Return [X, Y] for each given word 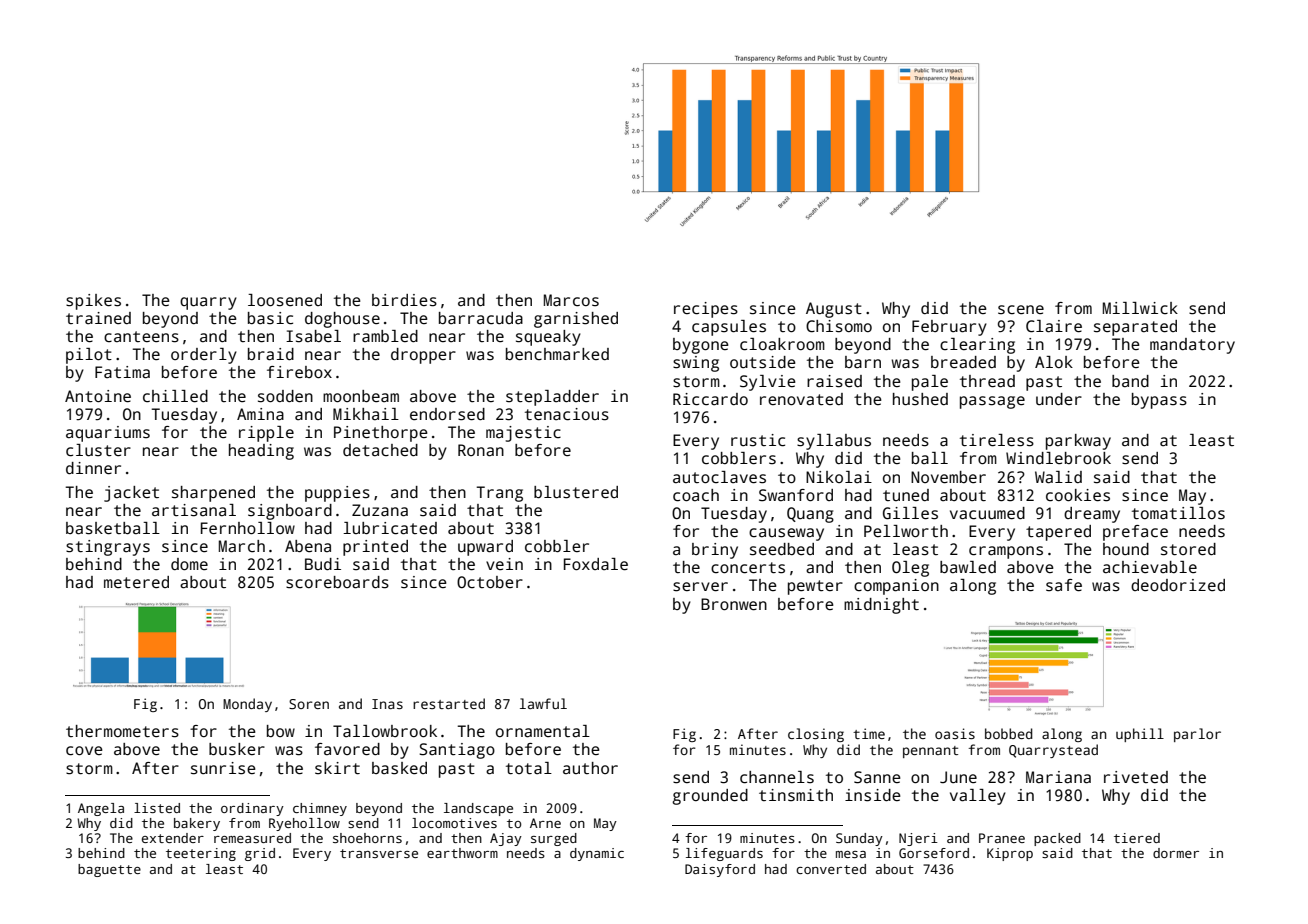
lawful [543, 703]
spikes [93, 302]
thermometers [122, 731]
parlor [1197, 735]
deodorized [1178, 585]
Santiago [457, 751]
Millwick [1140, 308]
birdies [404, 300]
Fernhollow [248, 528]
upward [485, 548]
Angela [101, 809]
